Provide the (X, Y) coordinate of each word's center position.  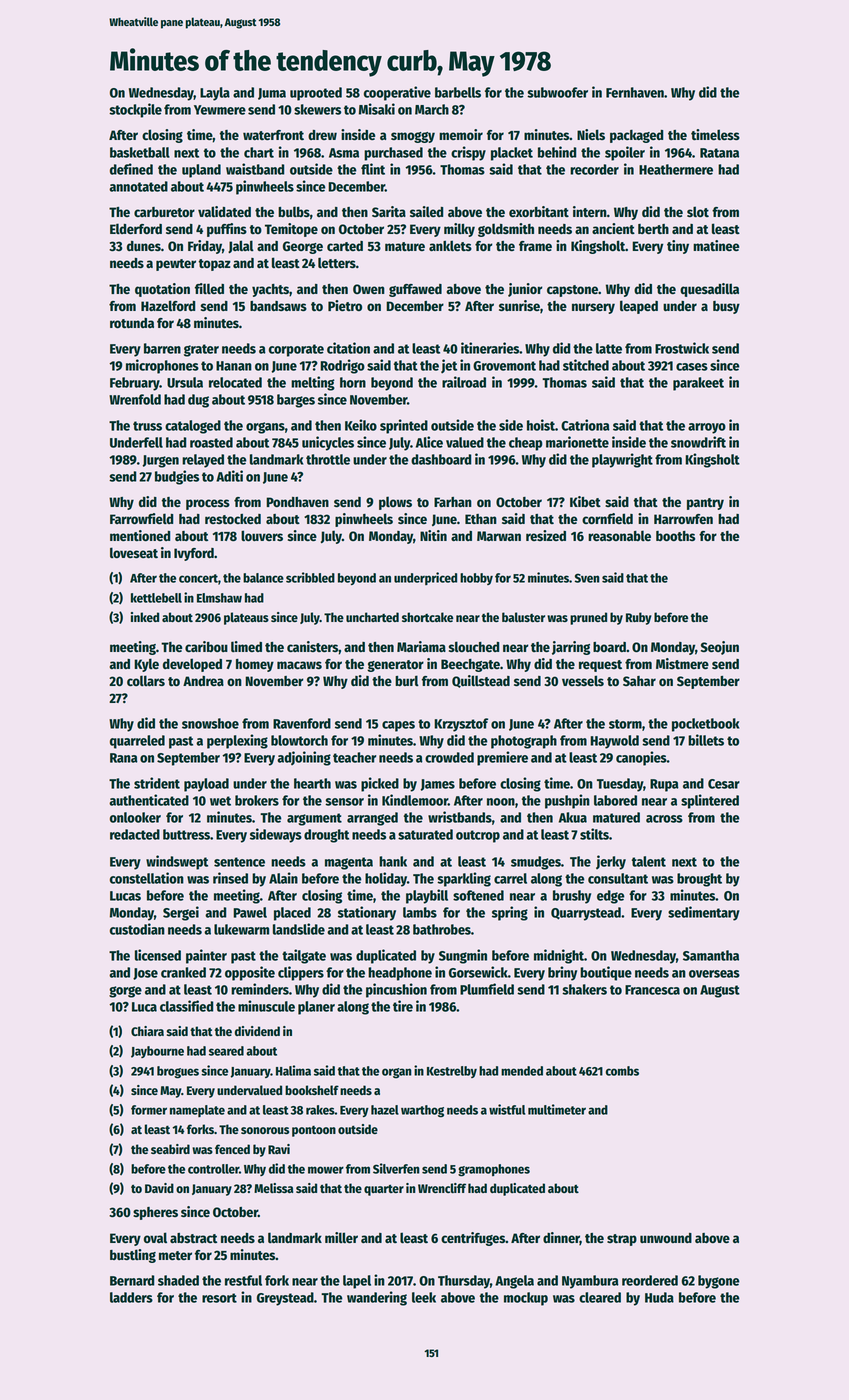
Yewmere (220, 110)
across (664, 819)
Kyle (146, 665)
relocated (235, 382)
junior (525, 290)
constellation (147, 878)
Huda (659, 1297)
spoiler (625, 153)
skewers (317, 109)
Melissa (273, 1188)
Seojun (720, 648)
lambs (420, 912)
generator (395, 666)
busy (726, 307)
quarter (384, 1190)
